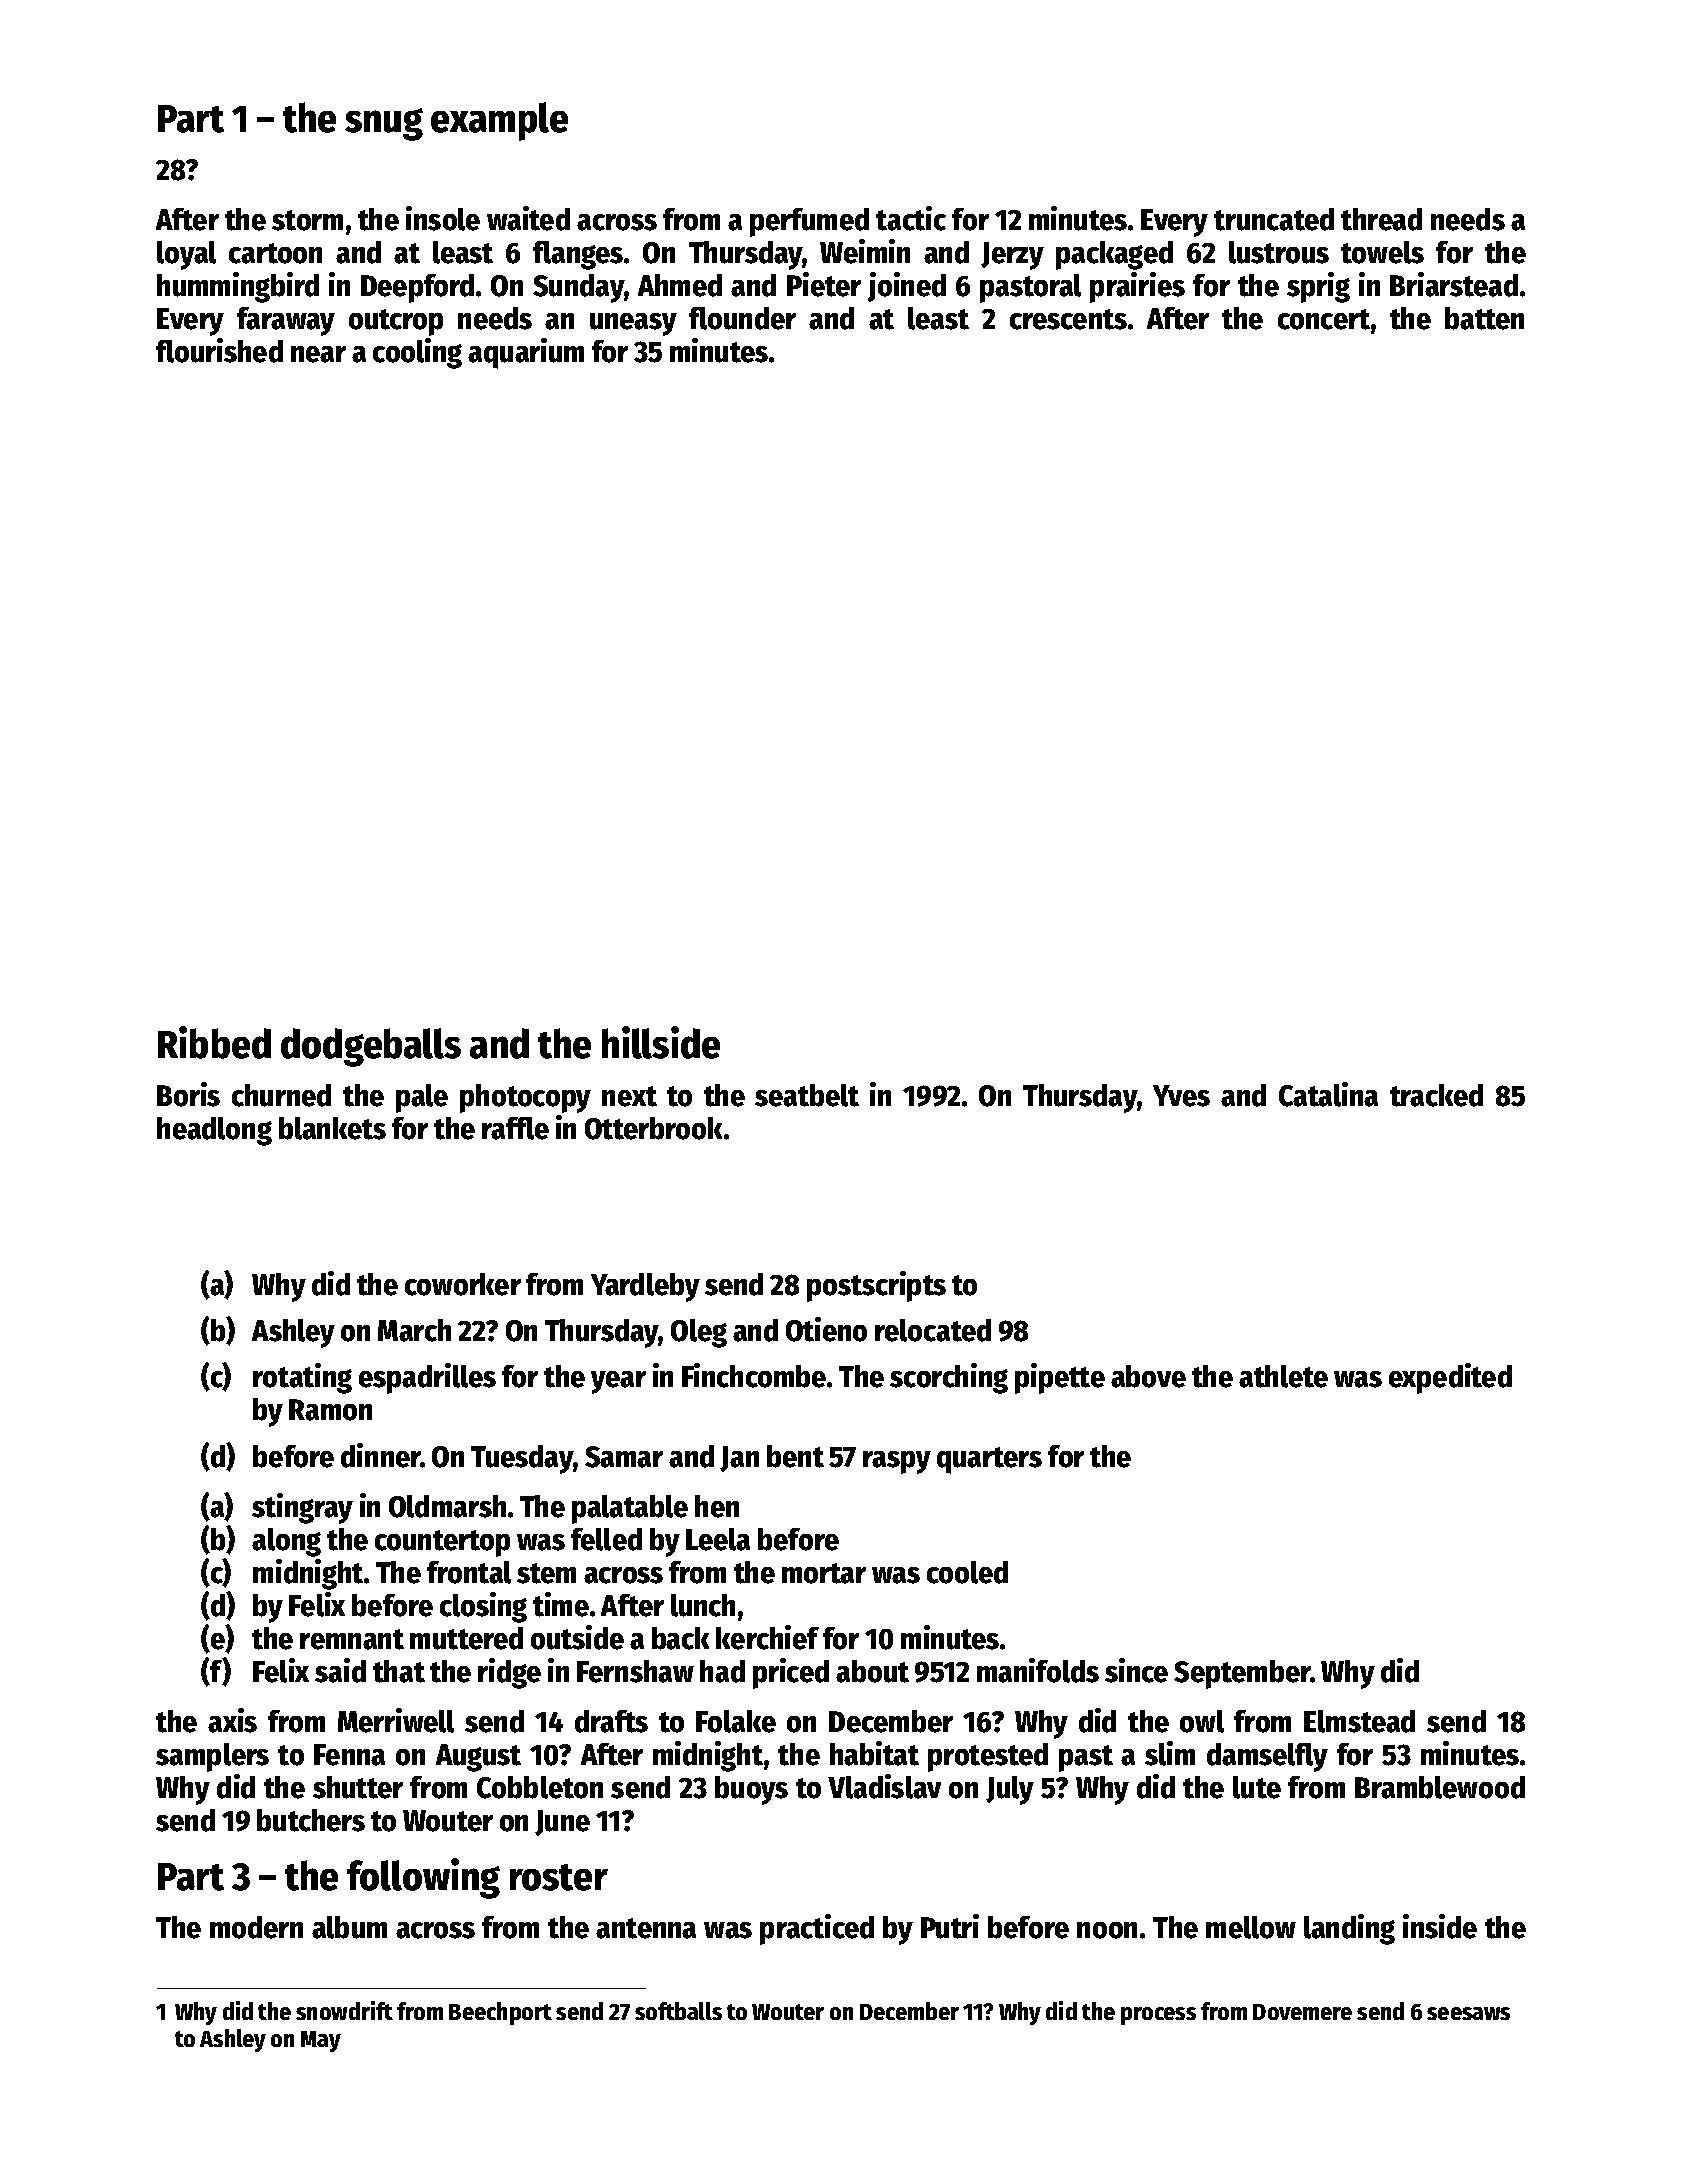 The image size is (1683, 2178). Describe the element at coordinates (807, 1095) in the screenshot. I see `seatbelt` at that location.
